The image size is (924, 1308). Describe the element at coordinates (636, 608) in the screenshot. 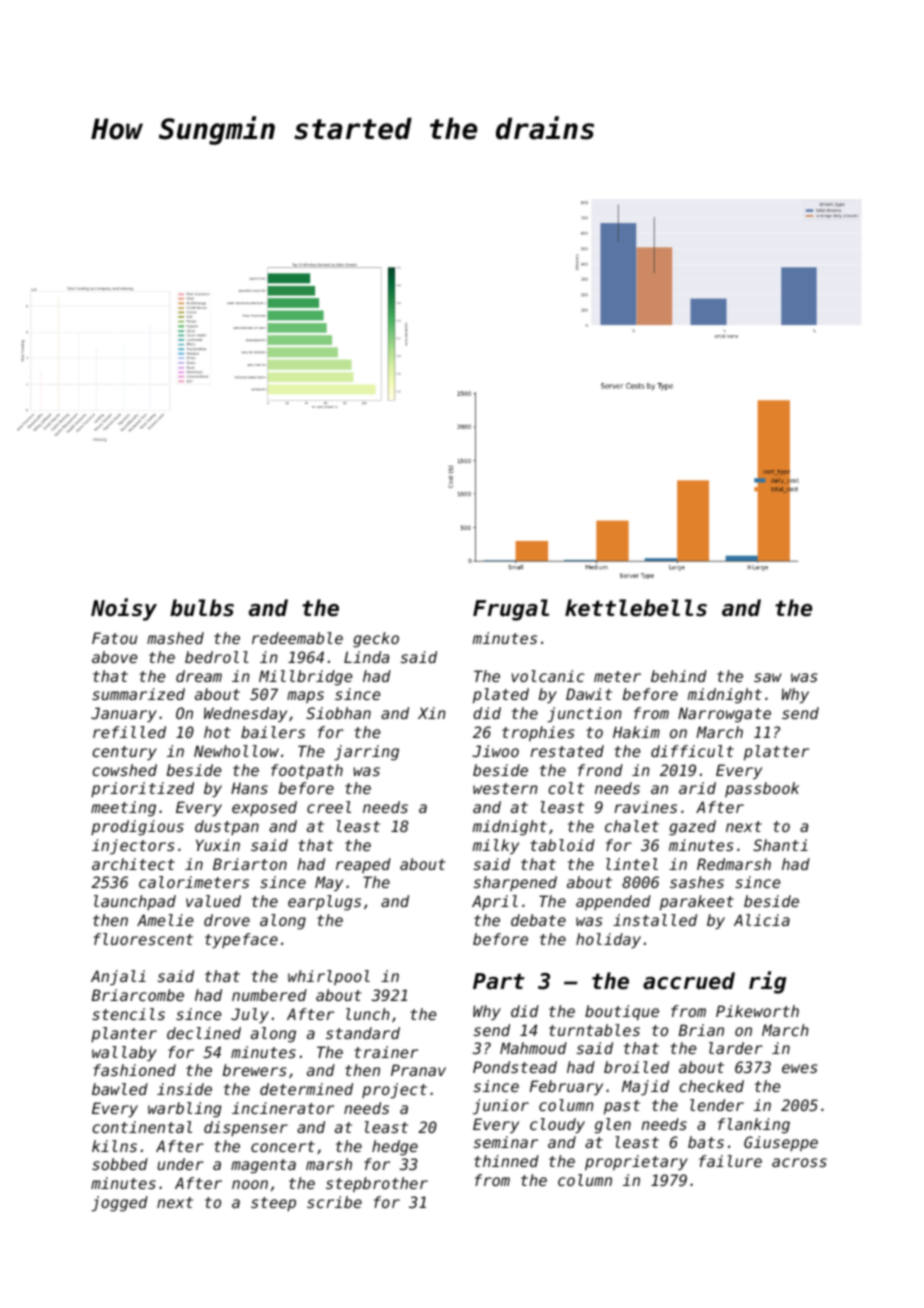

I see `kettlebells` at that location.
